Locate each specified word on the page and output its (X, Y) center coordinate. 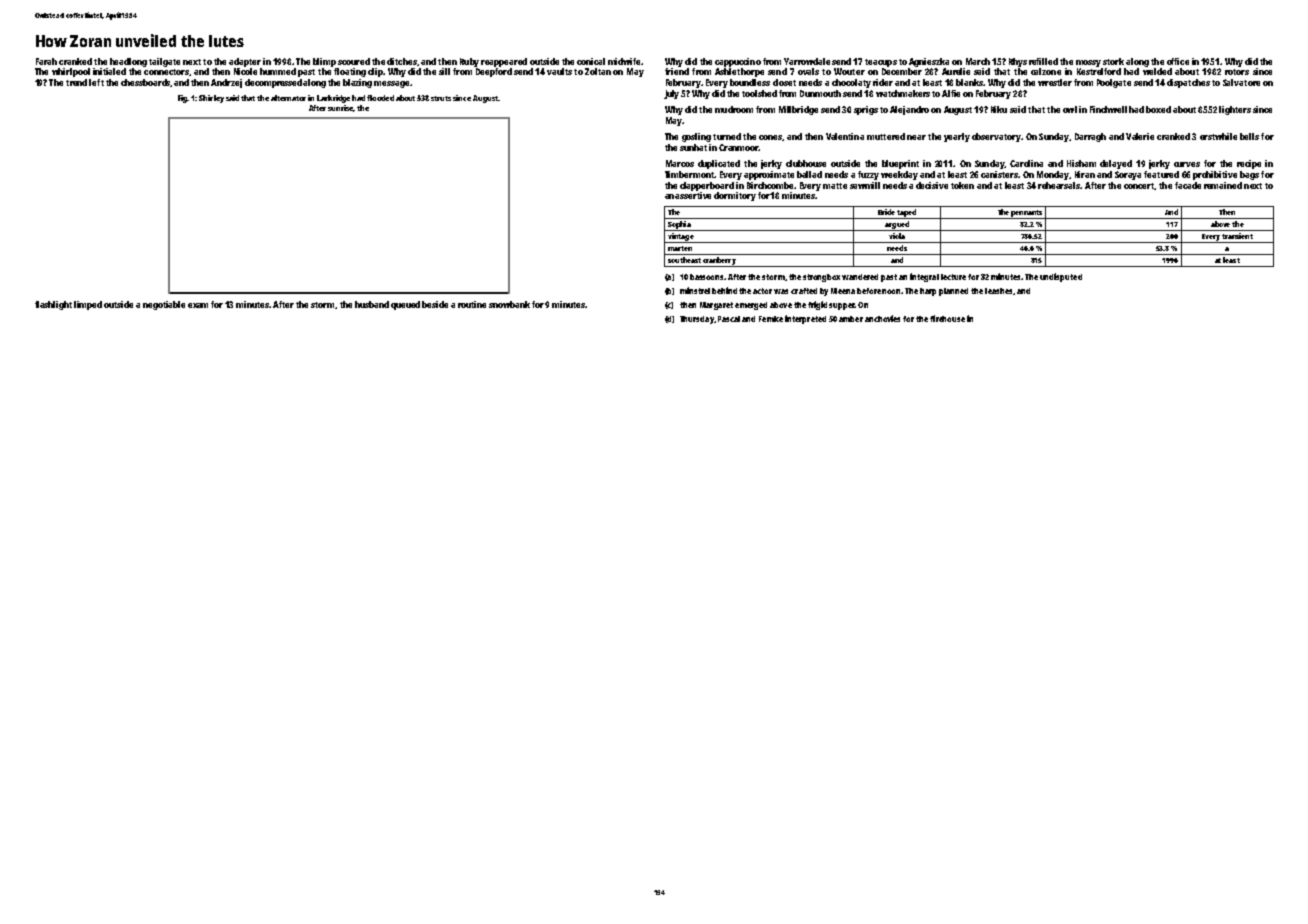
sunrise (341, 108)
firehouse (947, 318)
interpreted (805, 319)
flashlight (53, 305)
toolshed (759, 93)
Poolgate (1114, 83)
